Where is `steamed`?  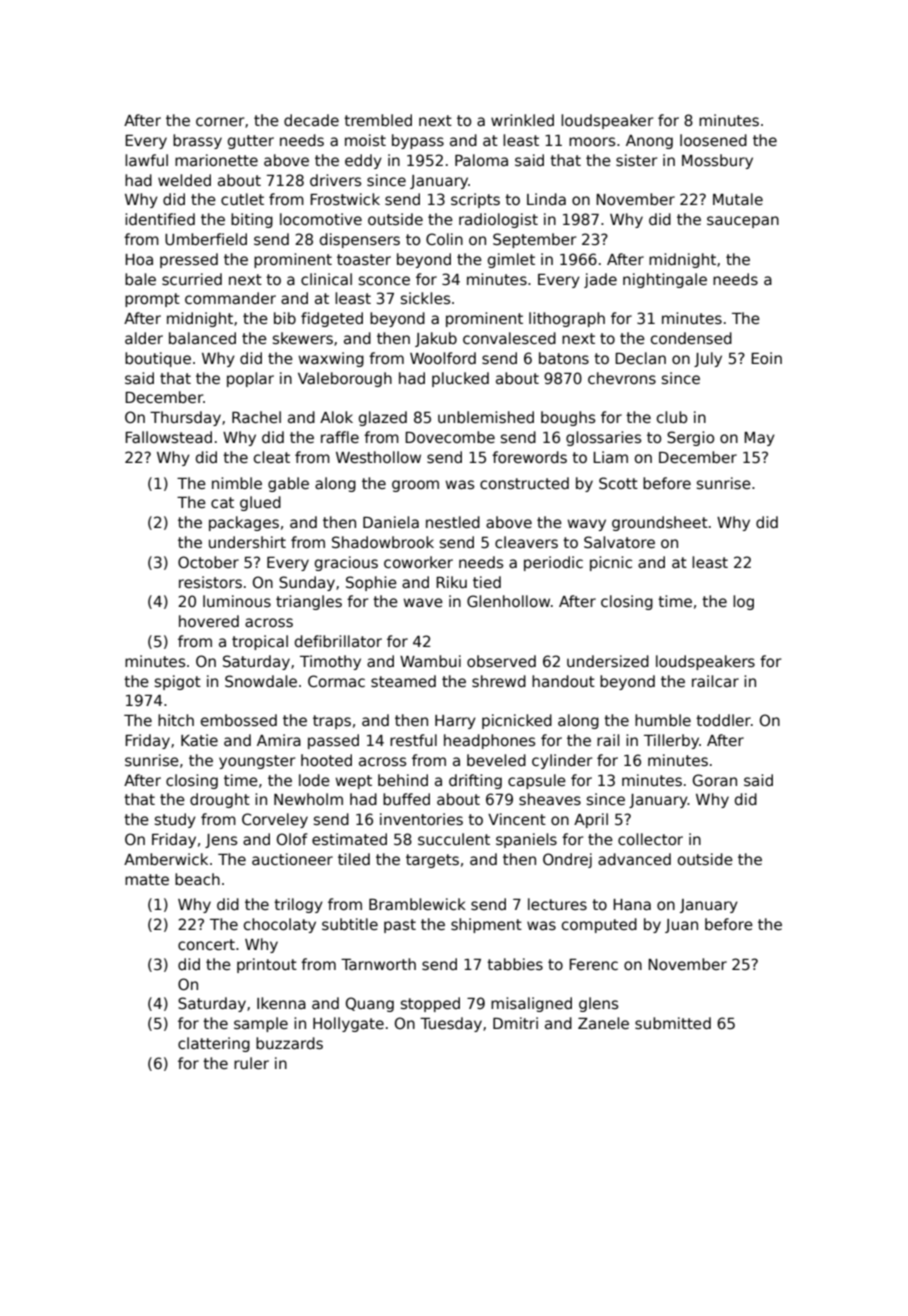
steamed is located at coordinates (403, 681).
